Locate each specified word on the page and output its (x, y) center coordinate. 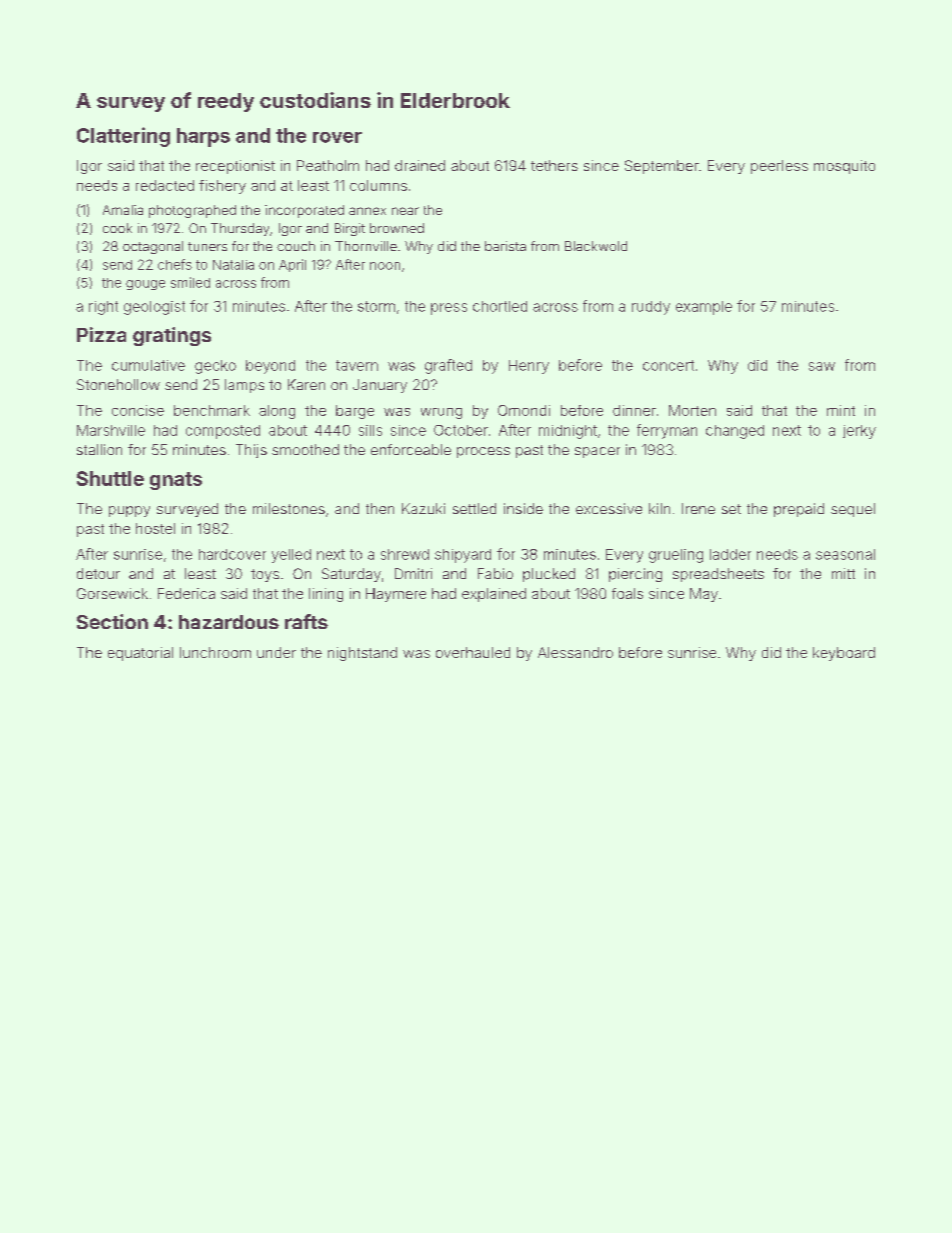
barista (505, 246)
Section (112, 621)
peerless (779, 167)
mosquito (844, 167)
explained (494, 595)
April (292, 265)
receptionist (235, 167)
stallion (99, 449)
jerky (859, 432)
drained (420, 165)
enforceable (411, 449)
